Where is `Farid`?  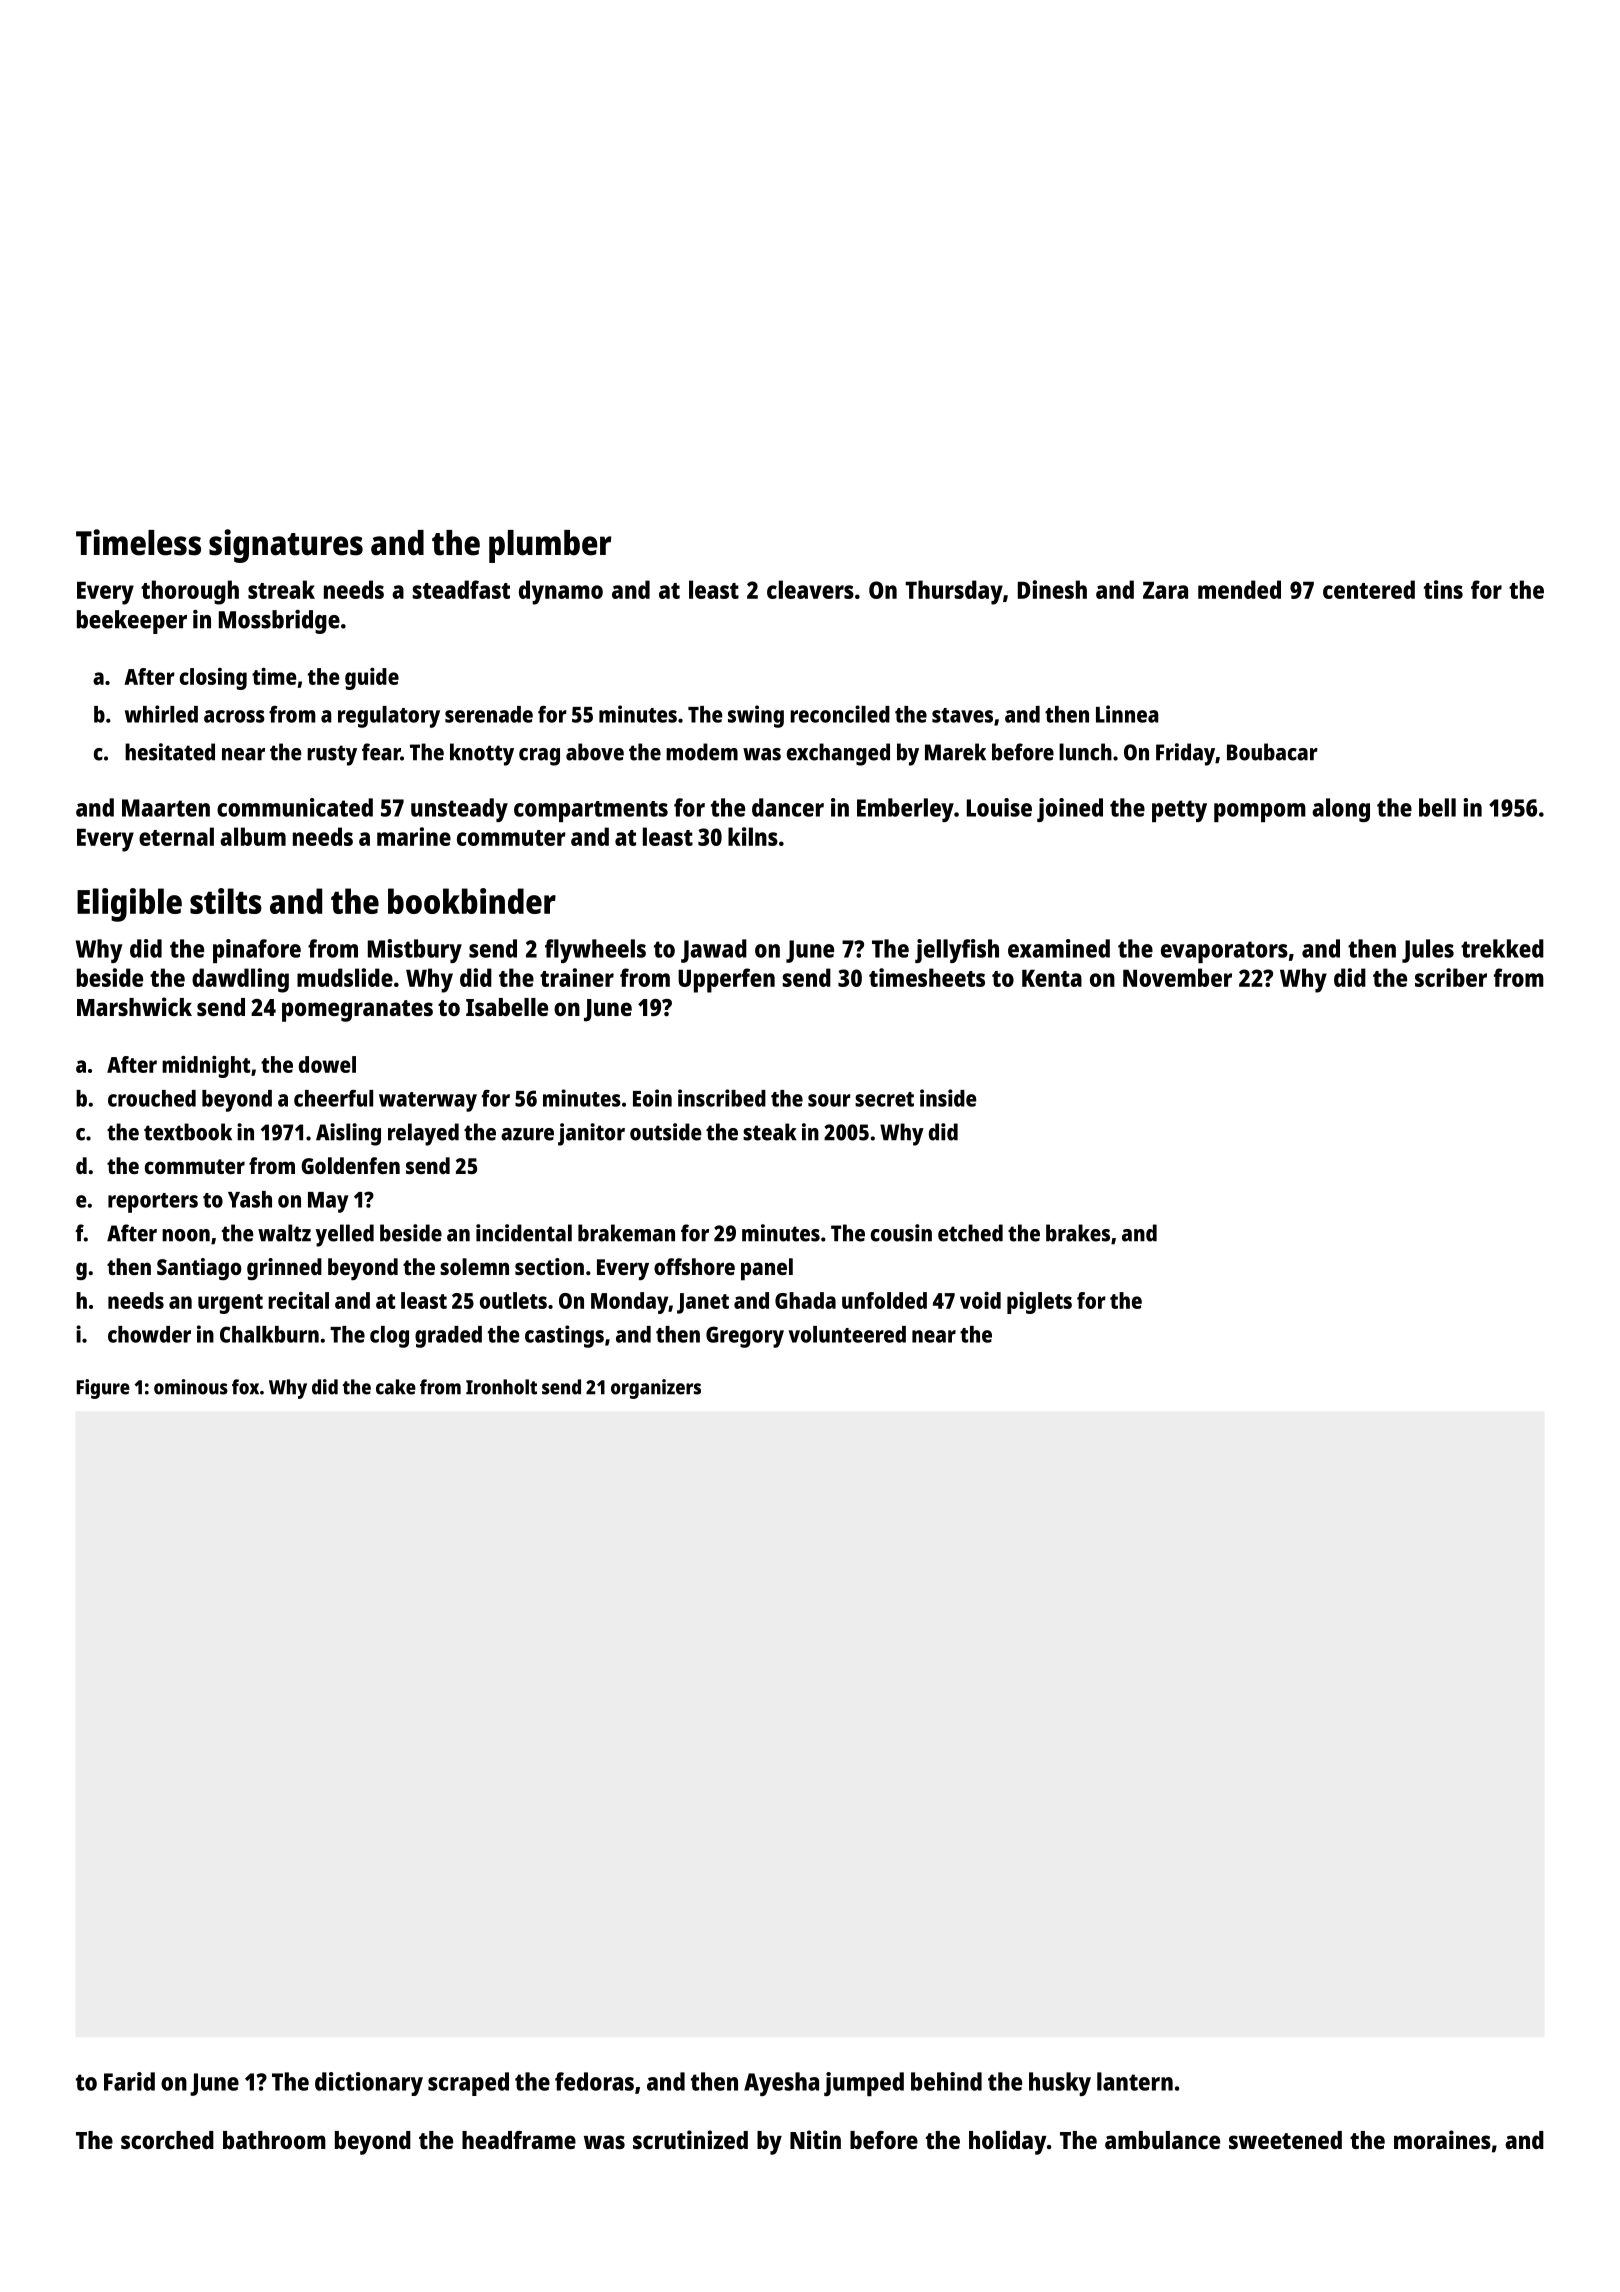 Farid is located at coordinates (129, 2081).
